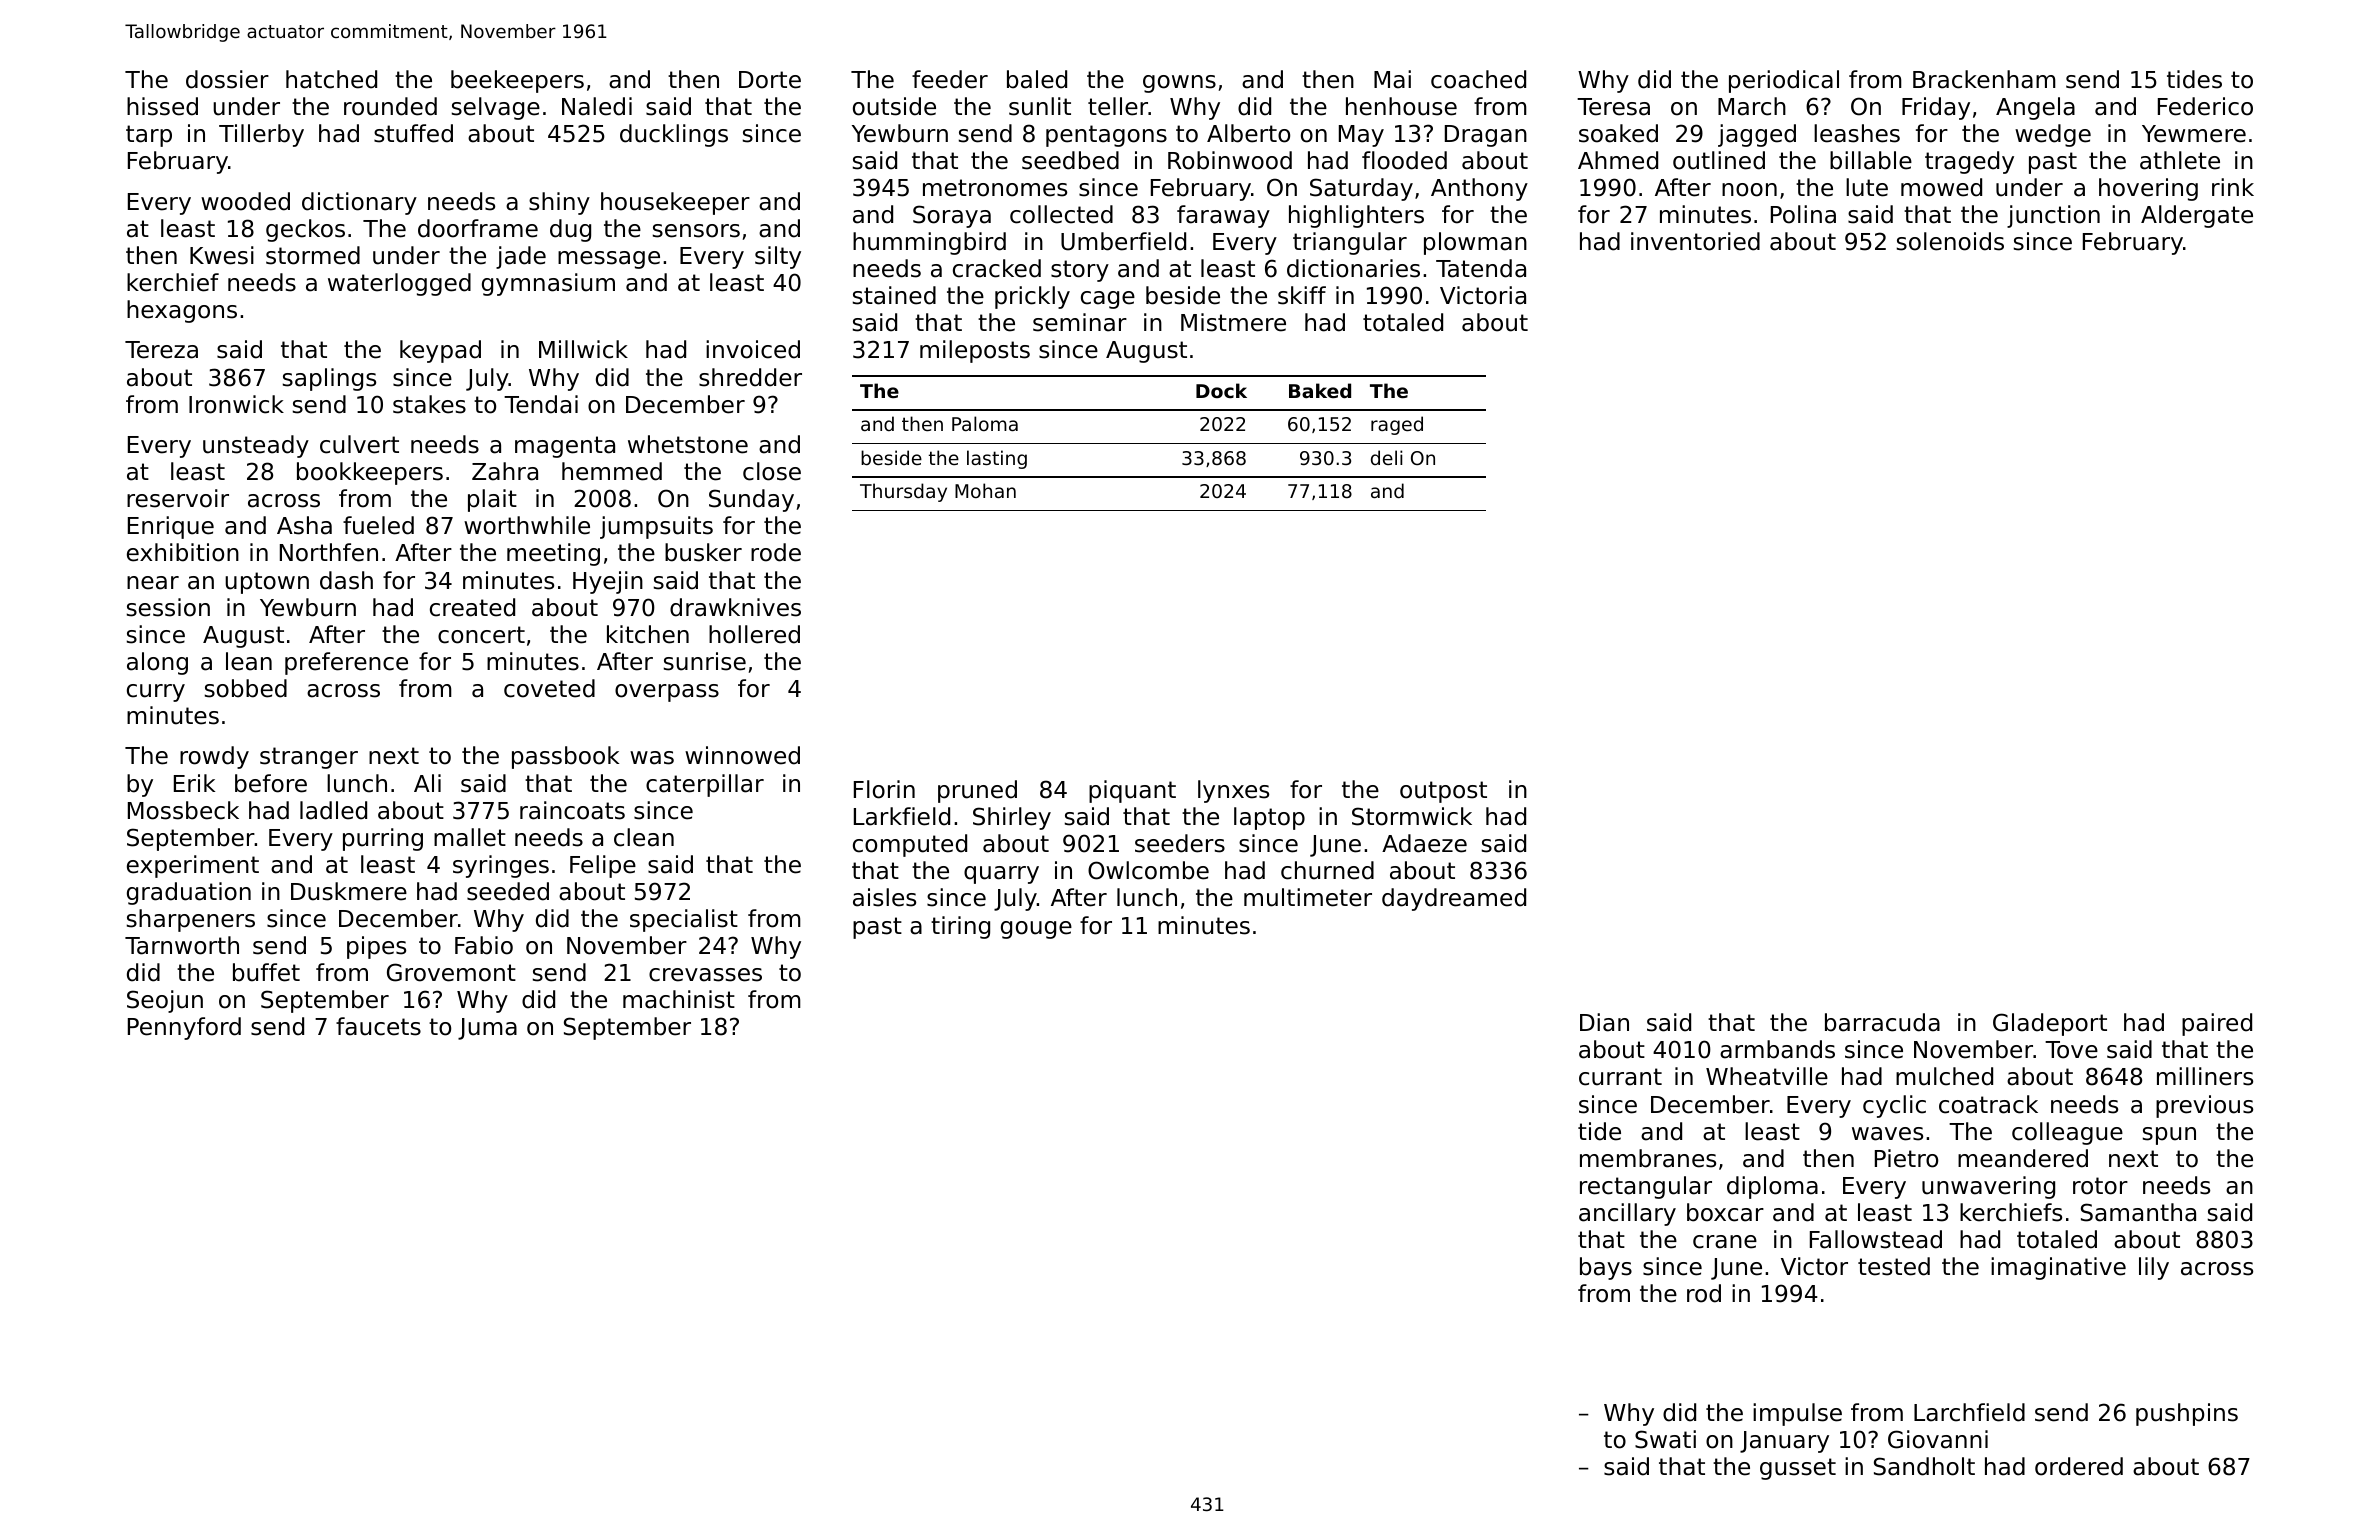 The width and height of the page is (2380, 1540). I want to click on hissed, so click(162, 106).
